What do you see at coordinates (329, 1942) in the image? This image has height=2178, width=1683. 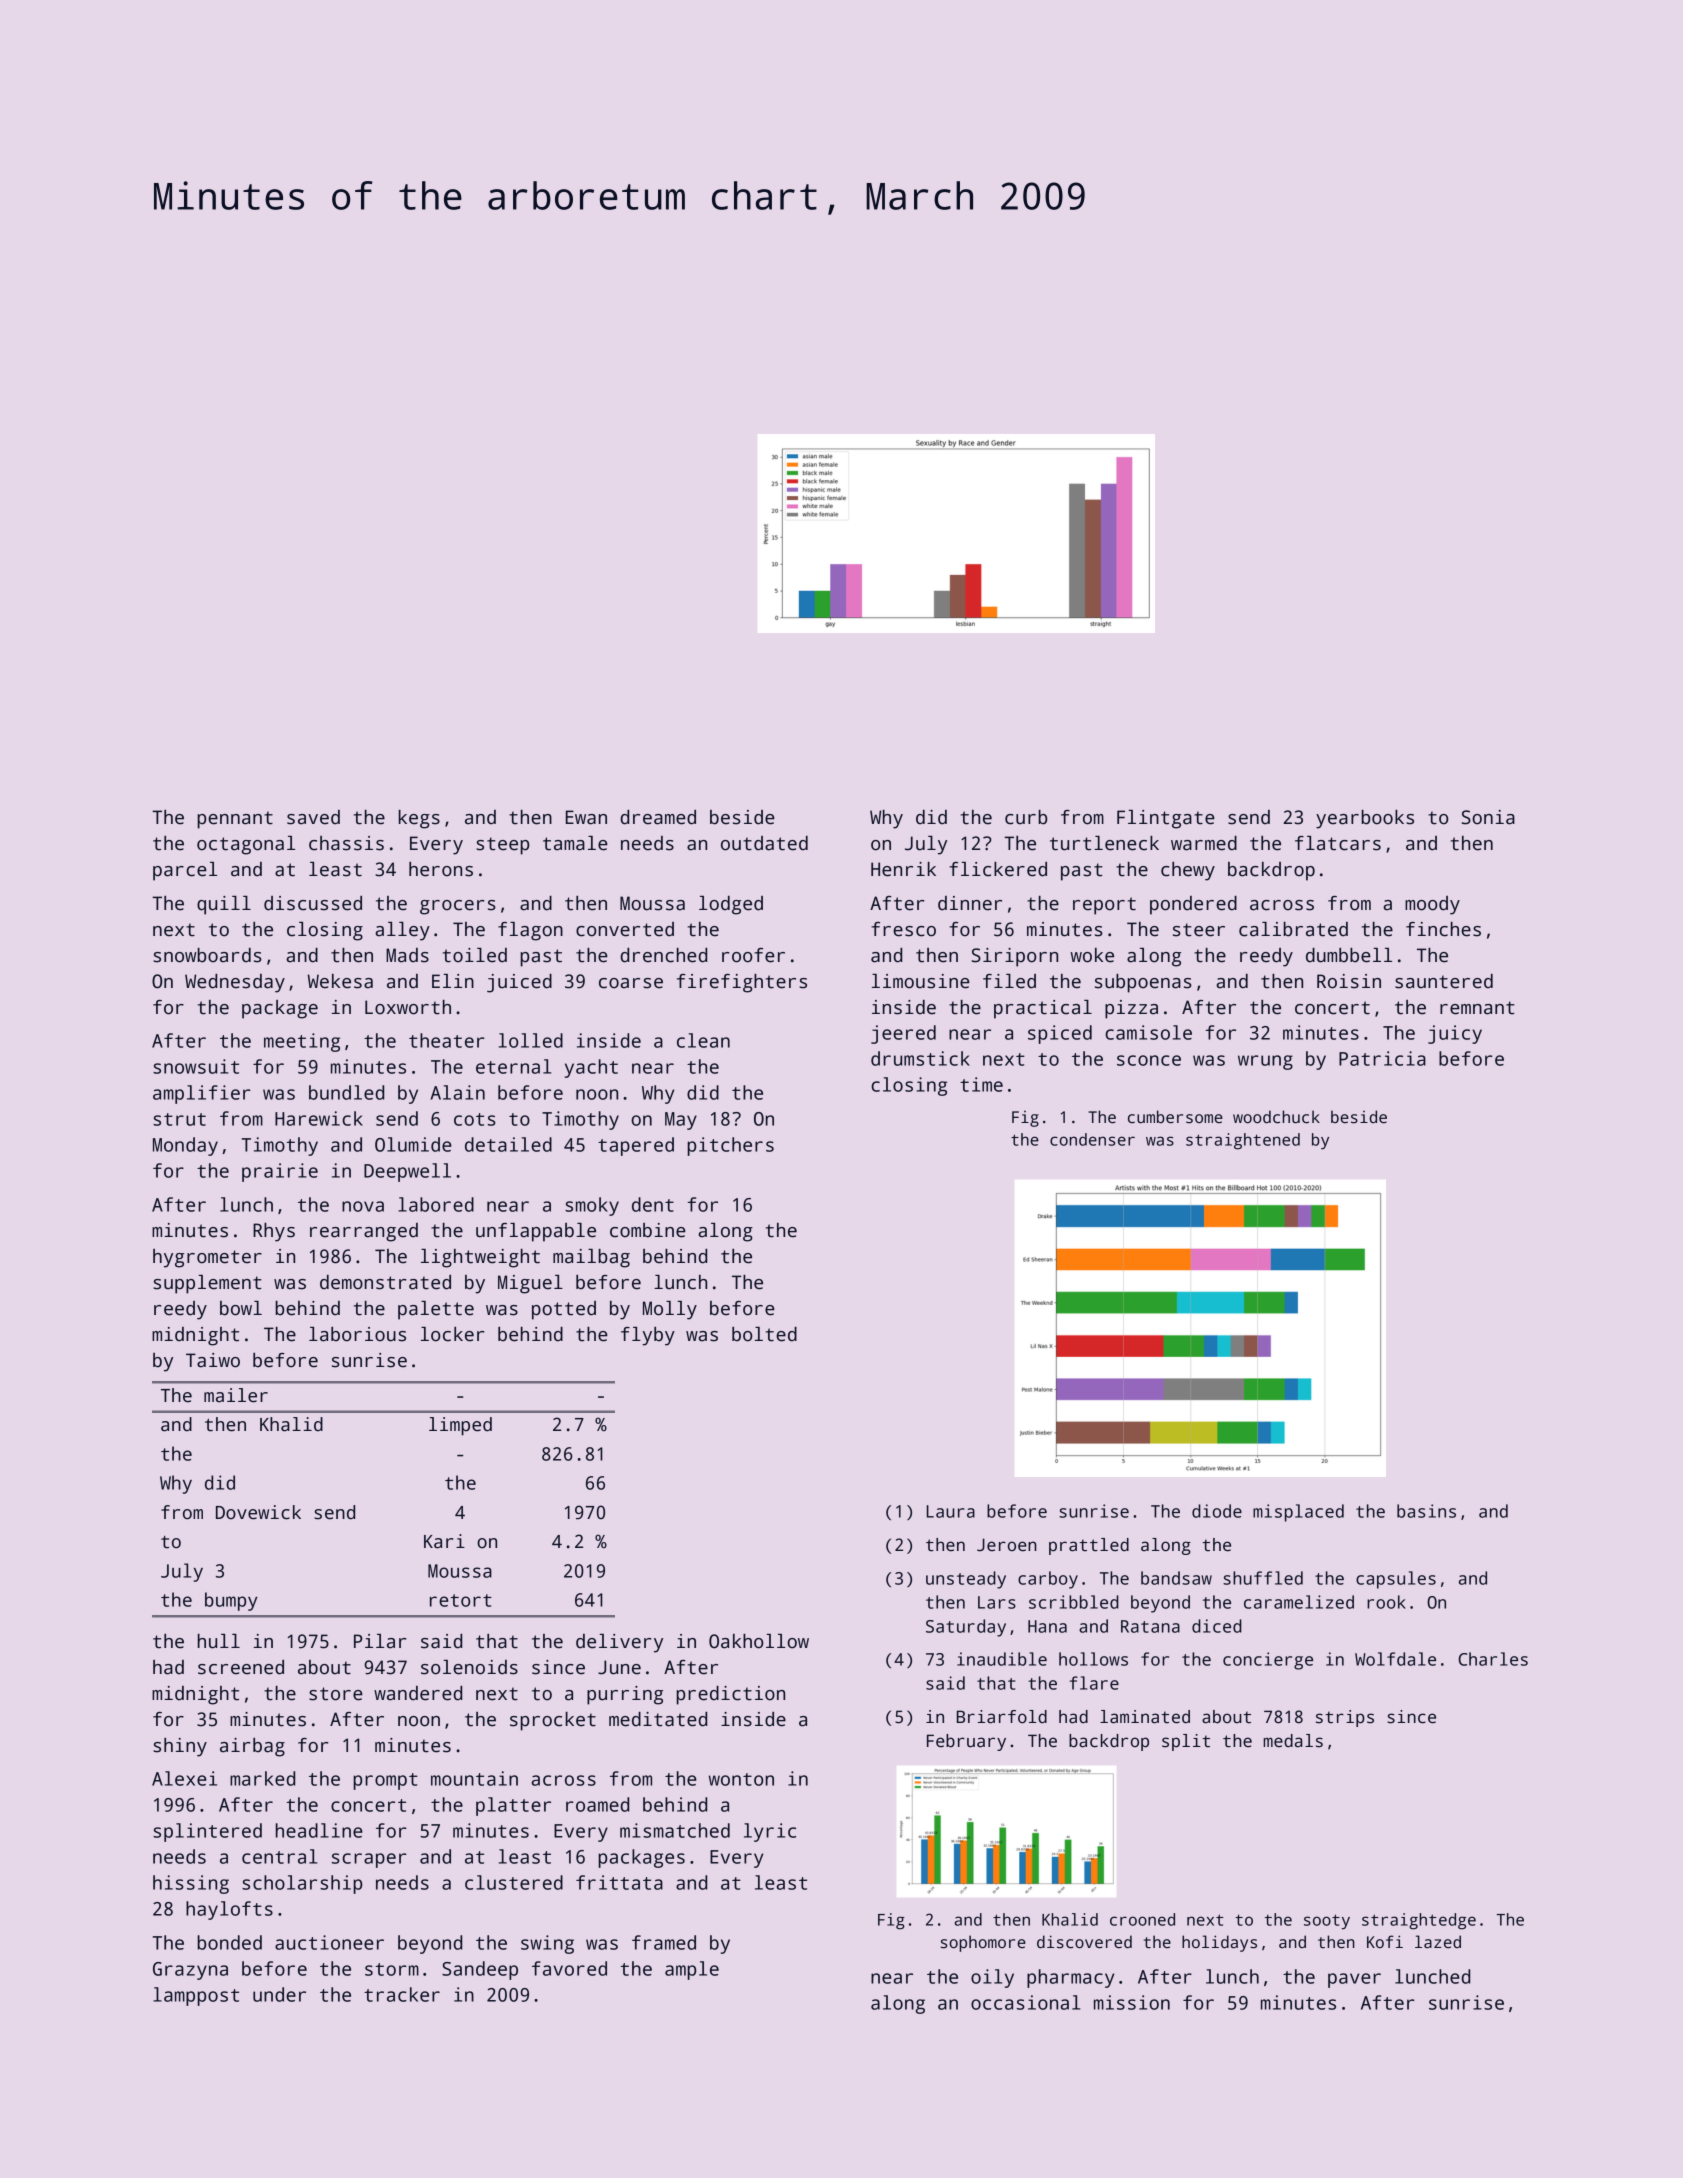 I see `auctioneer` at bounding box center [329, 1942].
